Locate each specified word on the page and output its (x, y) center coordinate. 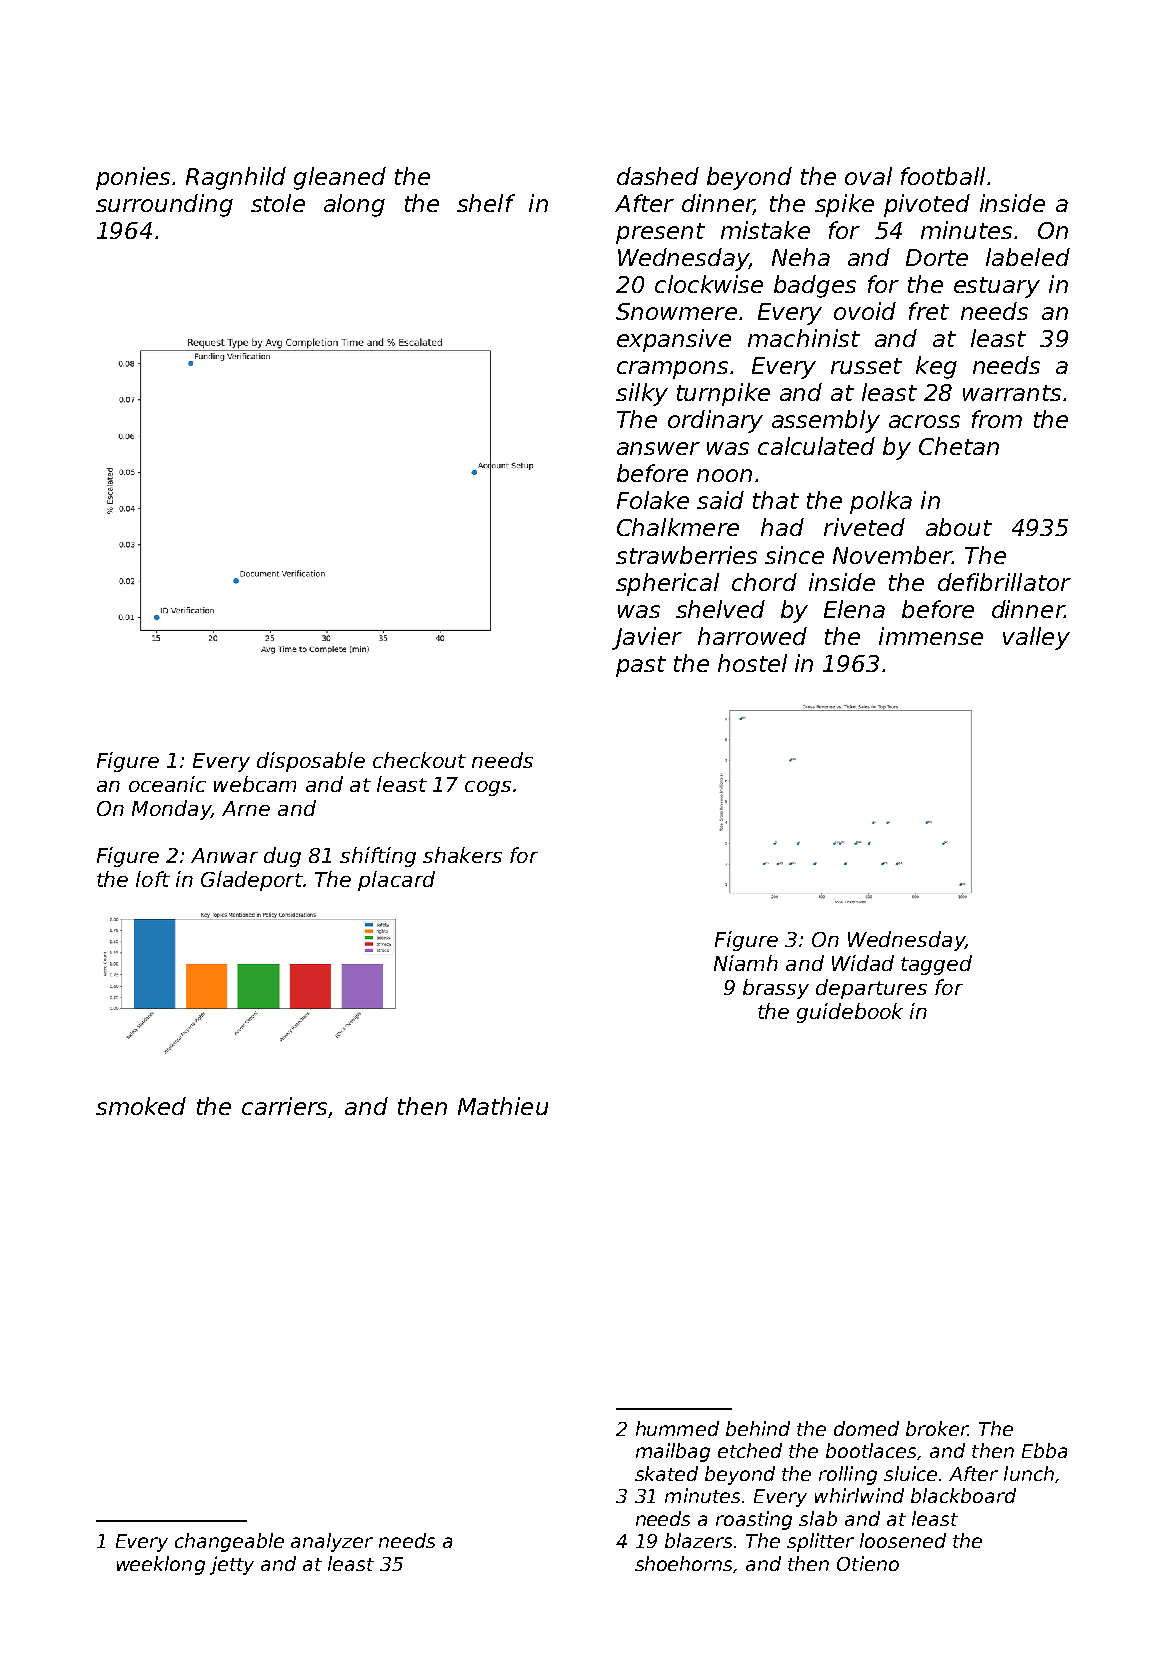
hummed (677, 1428)
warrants (1012, 393)
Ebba (1044, 1450)
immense (931, 636)
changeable (229, 1542)
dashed (658, 176)
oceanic (167, 784)
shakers (462, 855)
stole (278, 203)
